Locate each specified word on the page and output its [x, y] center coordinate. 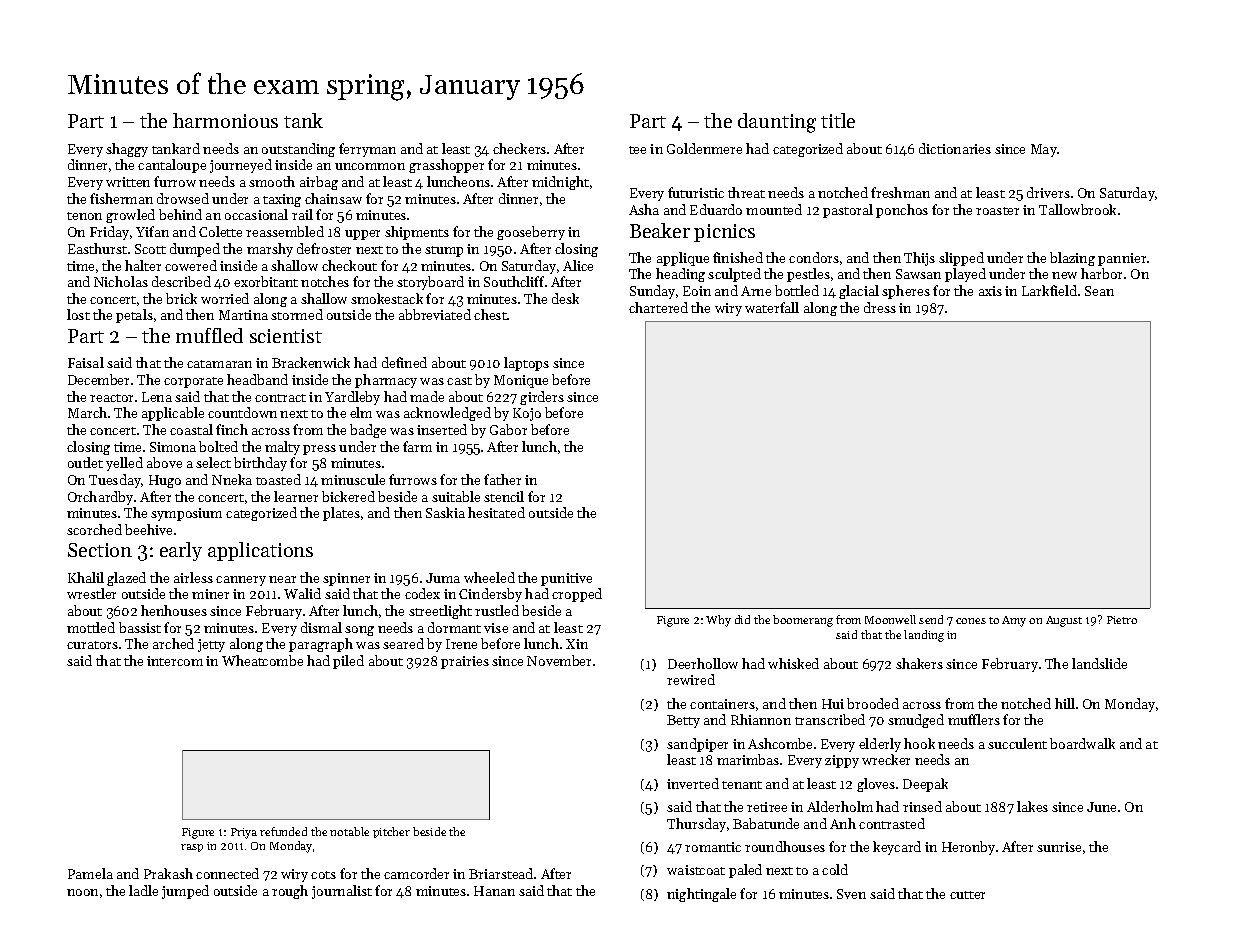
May [1044, 150]
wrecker [886, 759]
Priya [244, 833]
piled [348, 662]
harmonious [225, 120]
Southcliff [514, 281]
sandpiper [697, 745]
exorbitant [266, 281]
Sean [1099, 291]
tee [637, 150]
